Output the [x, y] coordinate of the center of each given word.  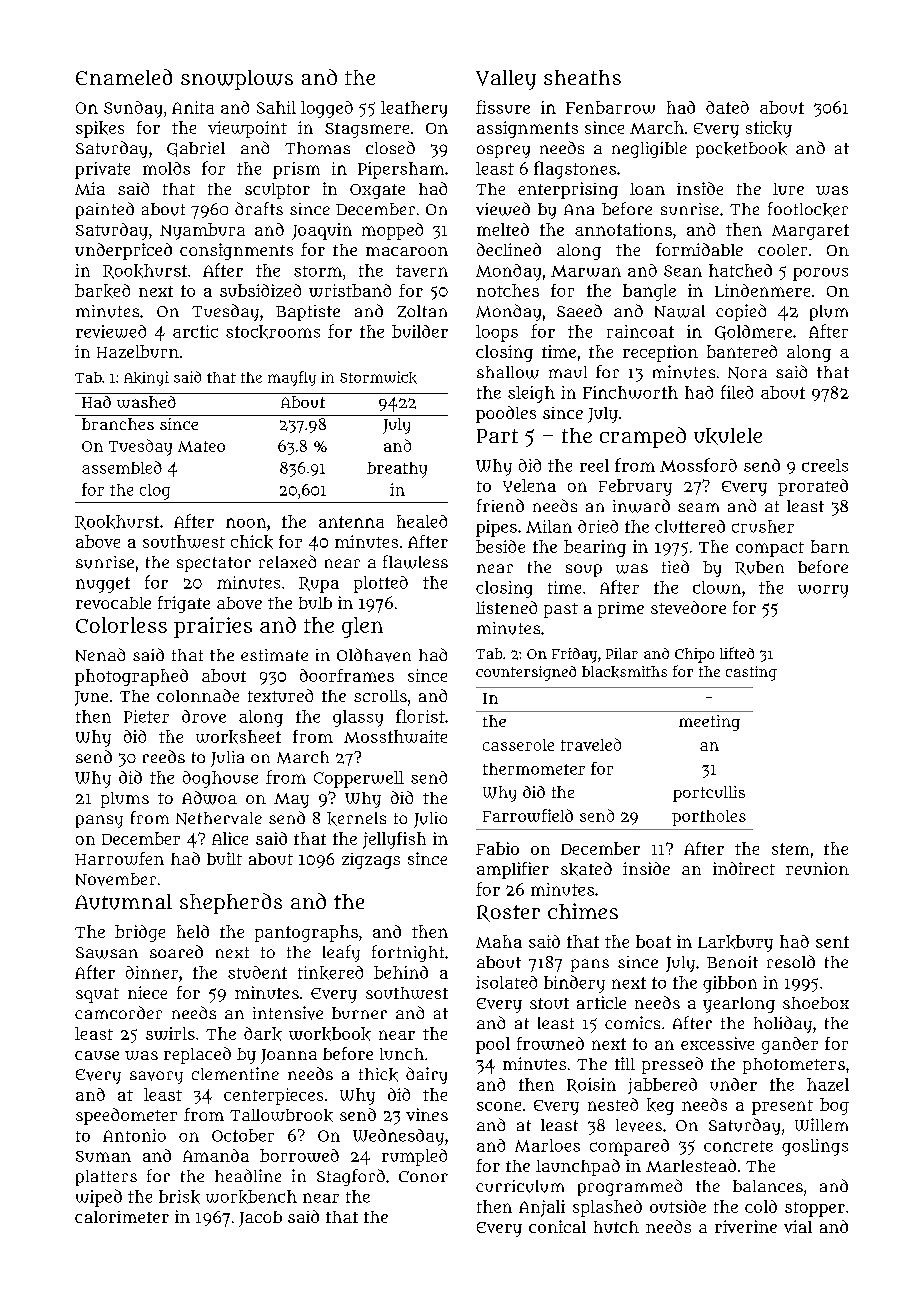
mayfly [292, 378]
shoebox [816, 1003]
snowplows [237, 80]
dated [727, 107]
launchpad [578, 1167]
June [91, 698]
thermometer [534, 769]
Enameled [124, 77]
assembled [122, 467]
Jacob [260, 1219]
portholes [709, 818]
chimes [583, 911]
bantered [742, 351]
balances [768, 1186]
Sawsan [107, 953]
